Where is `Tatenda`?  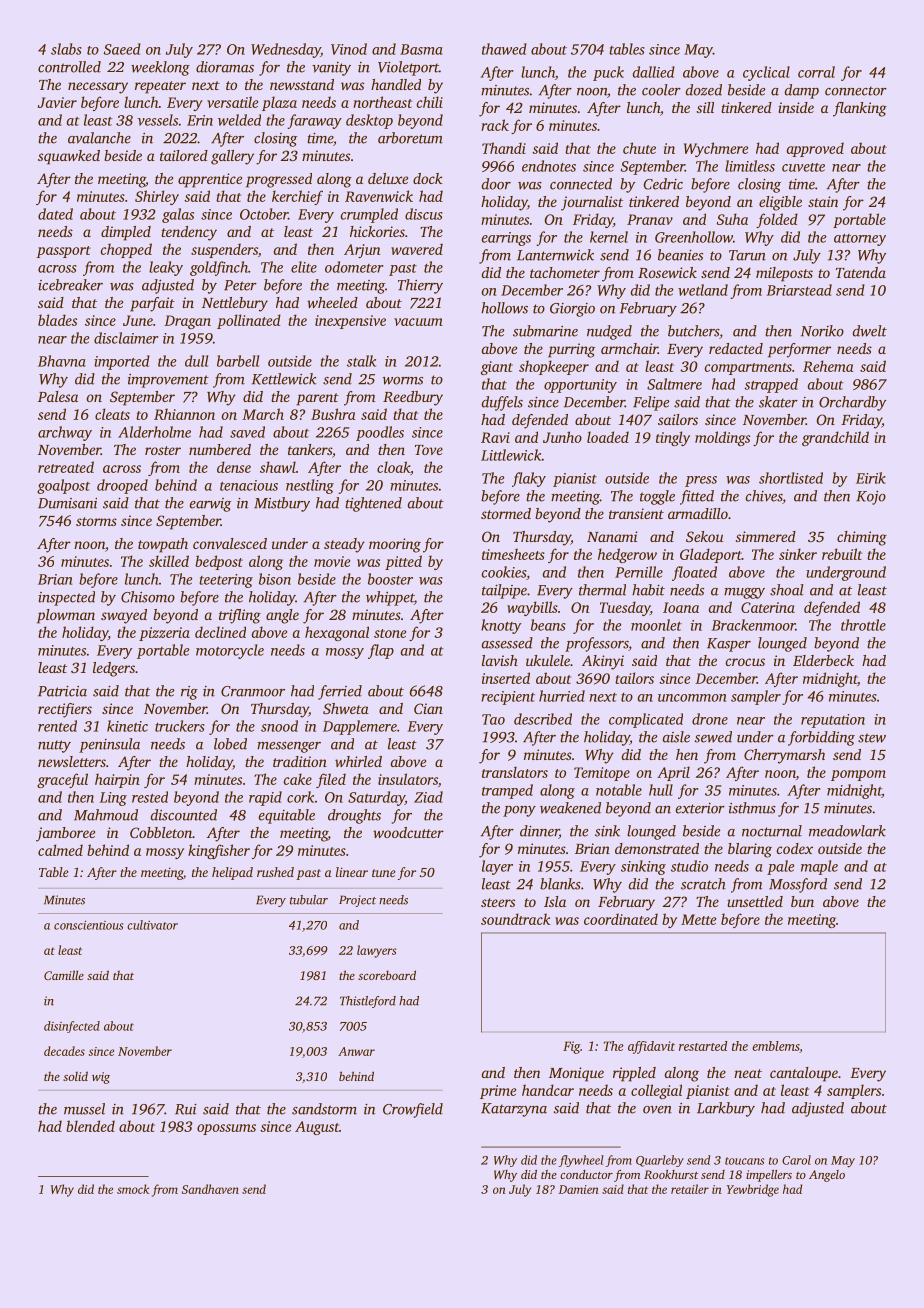
Tatenda is located at coordinates (861, 272).
